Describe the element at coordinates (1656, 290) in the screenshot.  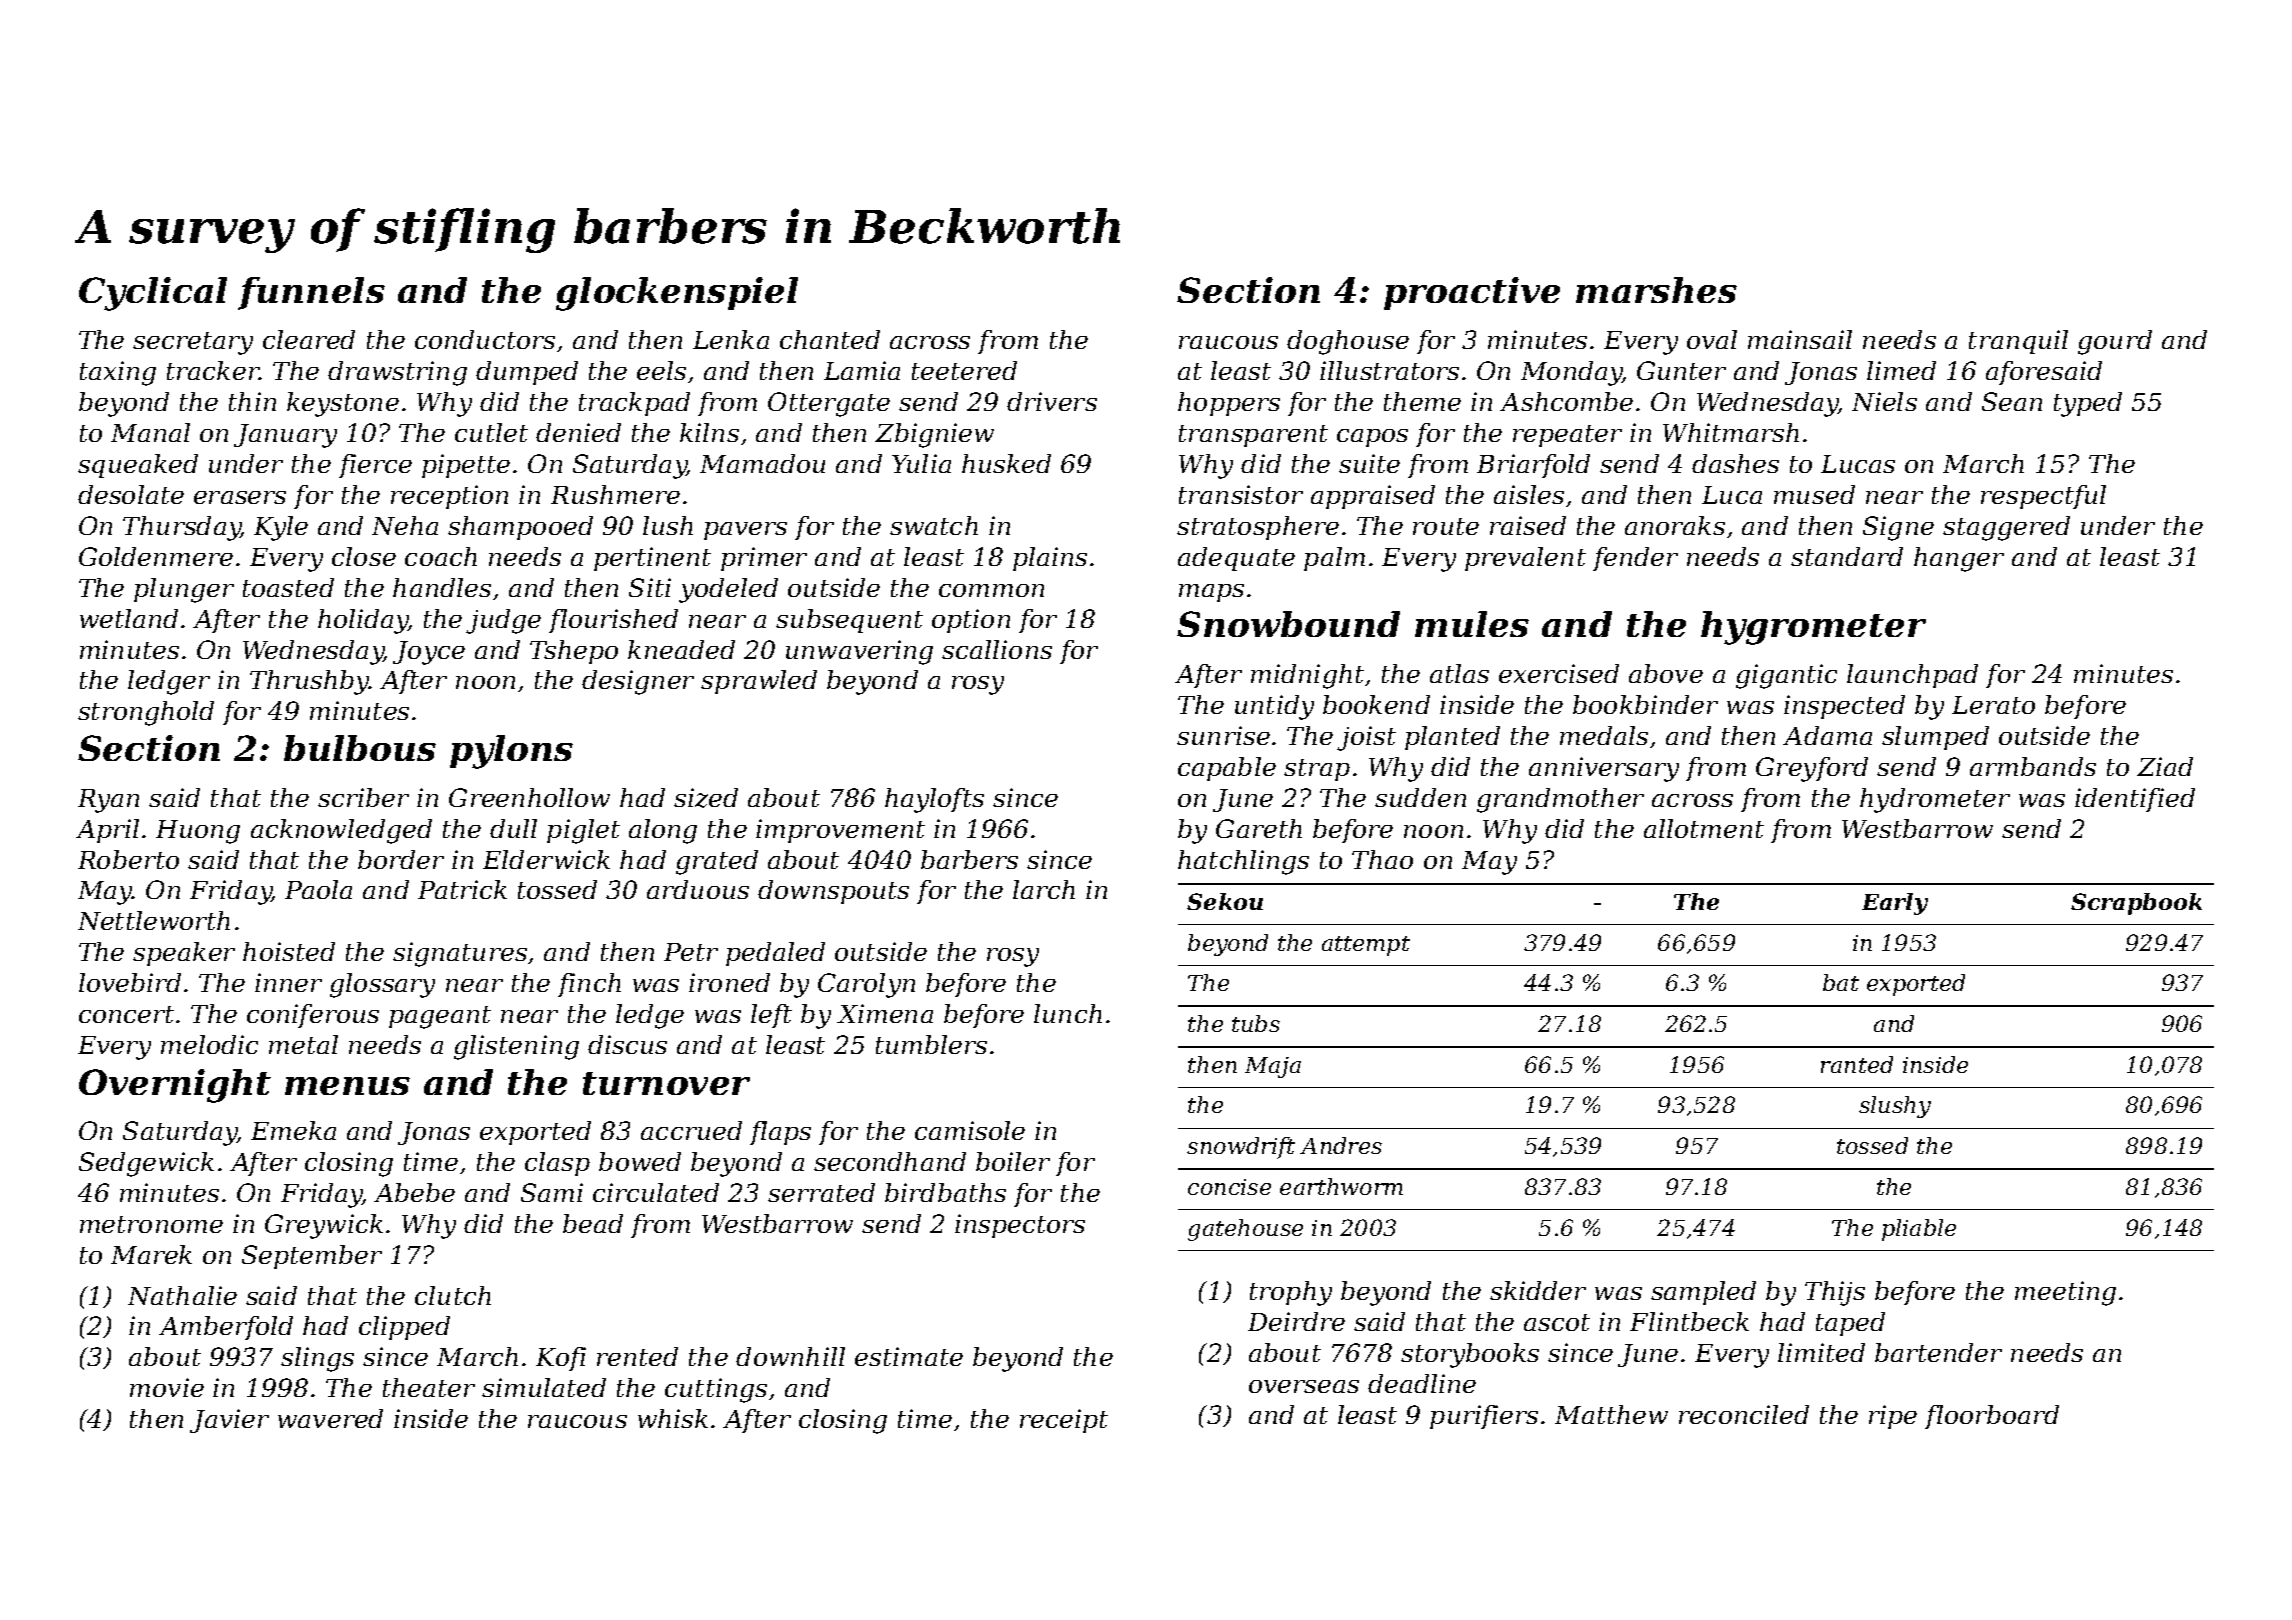
I see `marshes` at that location.
